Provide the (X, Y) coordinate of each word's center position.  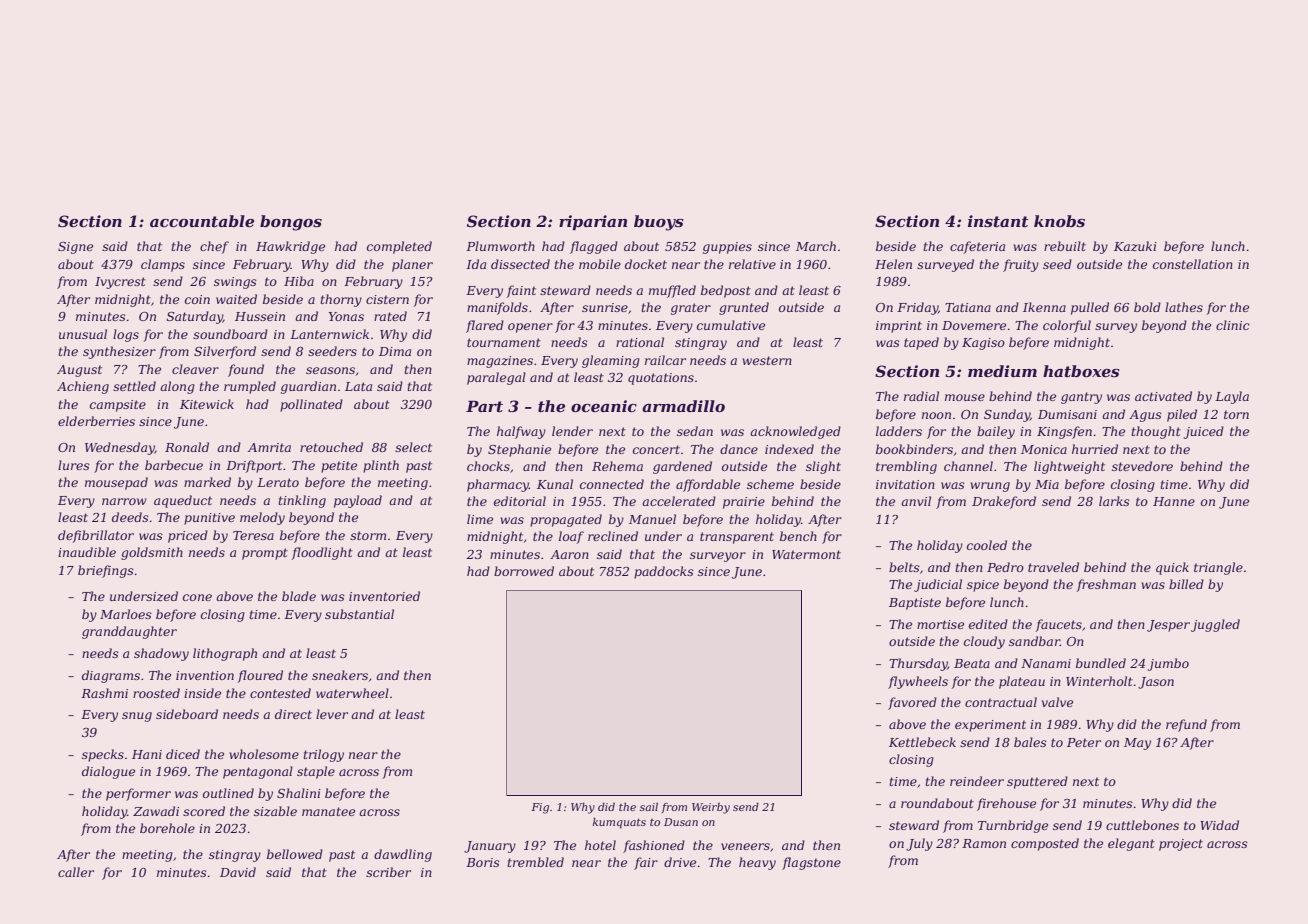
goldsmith (152, 553)
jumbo (1168, 664)
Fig (540, 808)
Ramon (984, 843)
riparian (593, 222)
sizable (275, 811)
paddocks (664, 572)
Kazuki (1135, 246)
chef (214, 247)
